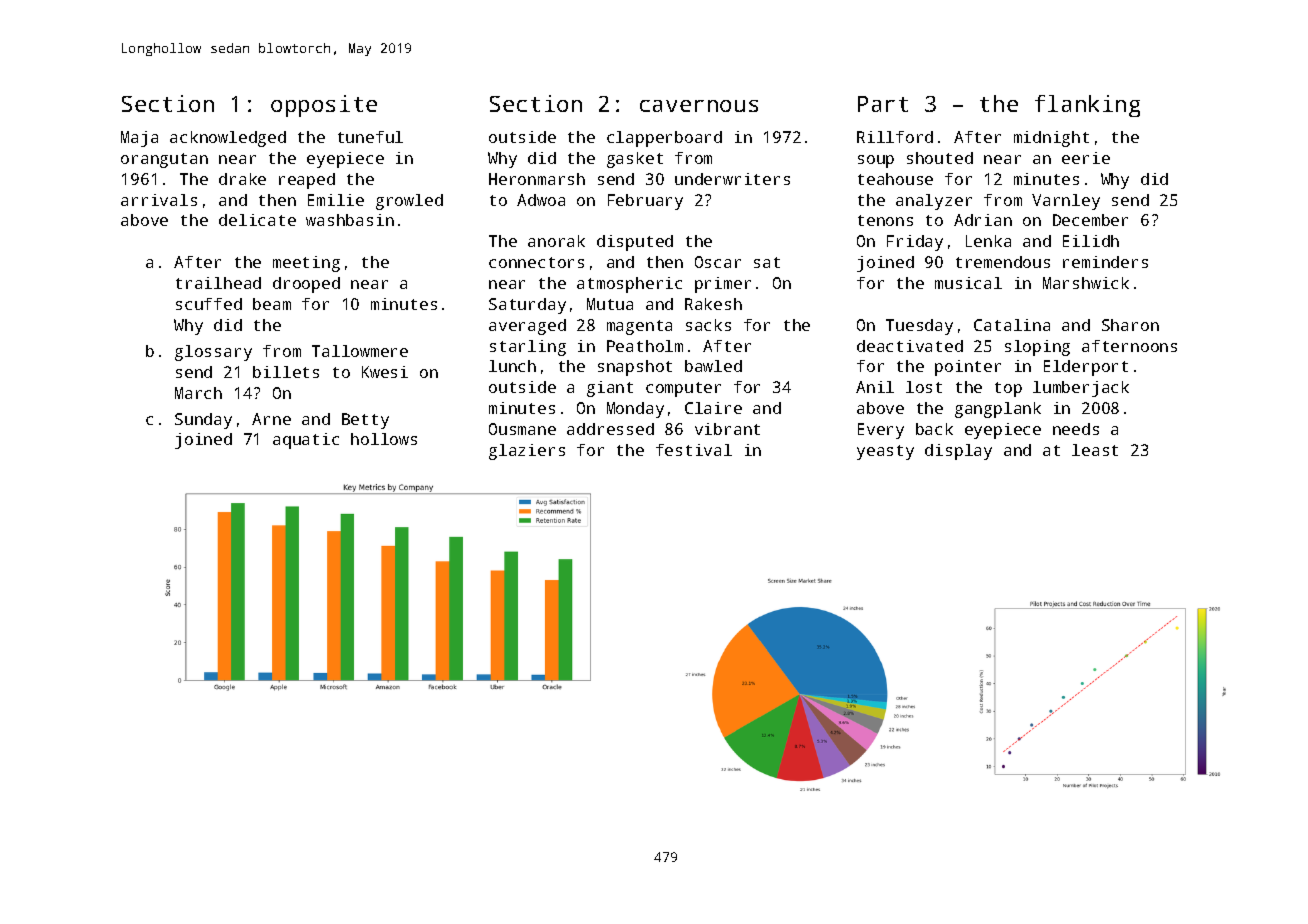  I want to click on flanking, so click(1087, 106).
